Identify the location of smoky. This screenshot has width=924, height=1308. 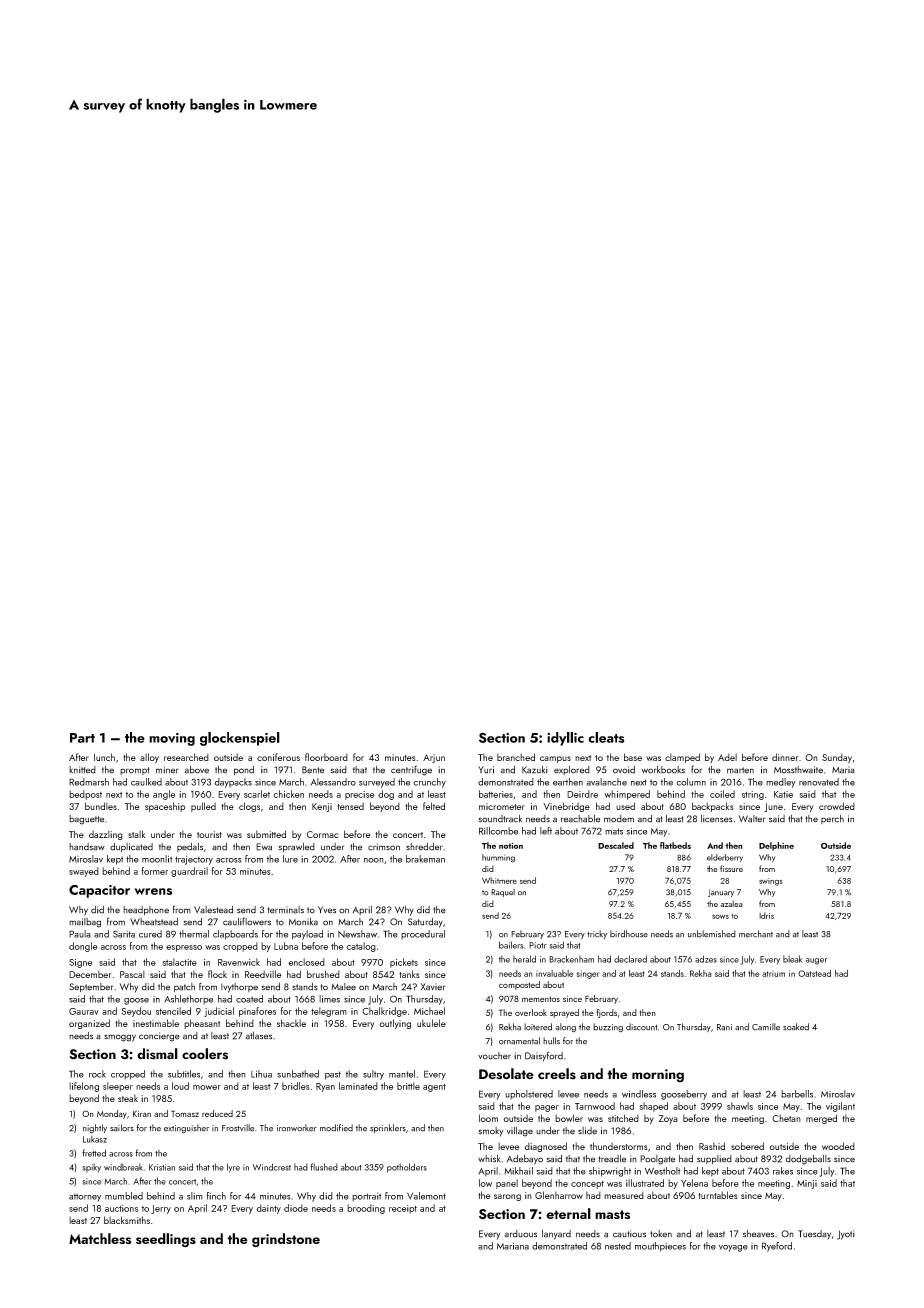
(491, 1132).
